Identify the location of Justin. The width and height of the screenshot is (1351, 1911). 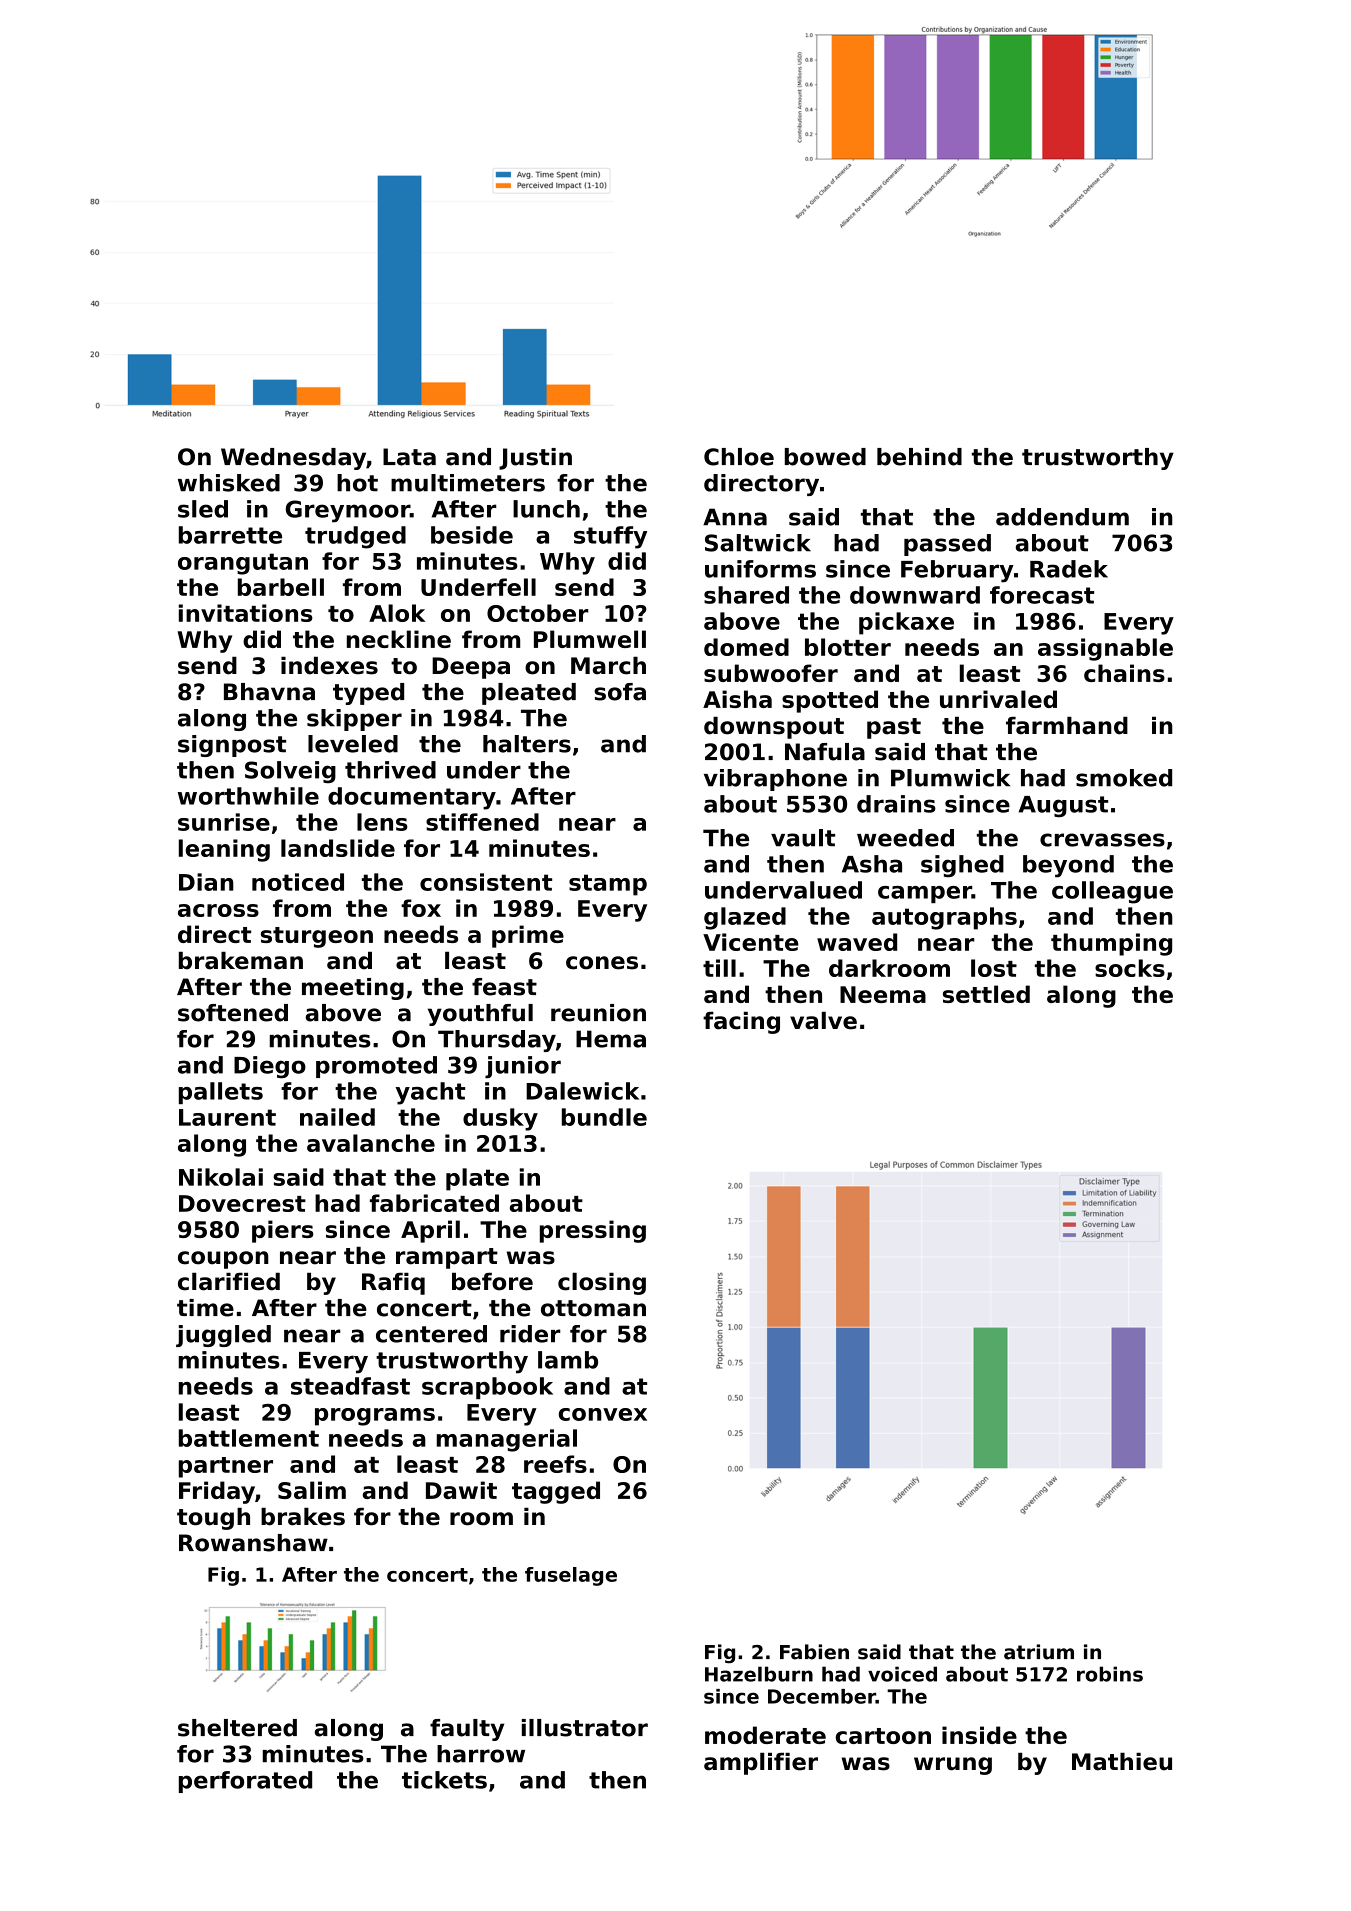
(535, 459).
